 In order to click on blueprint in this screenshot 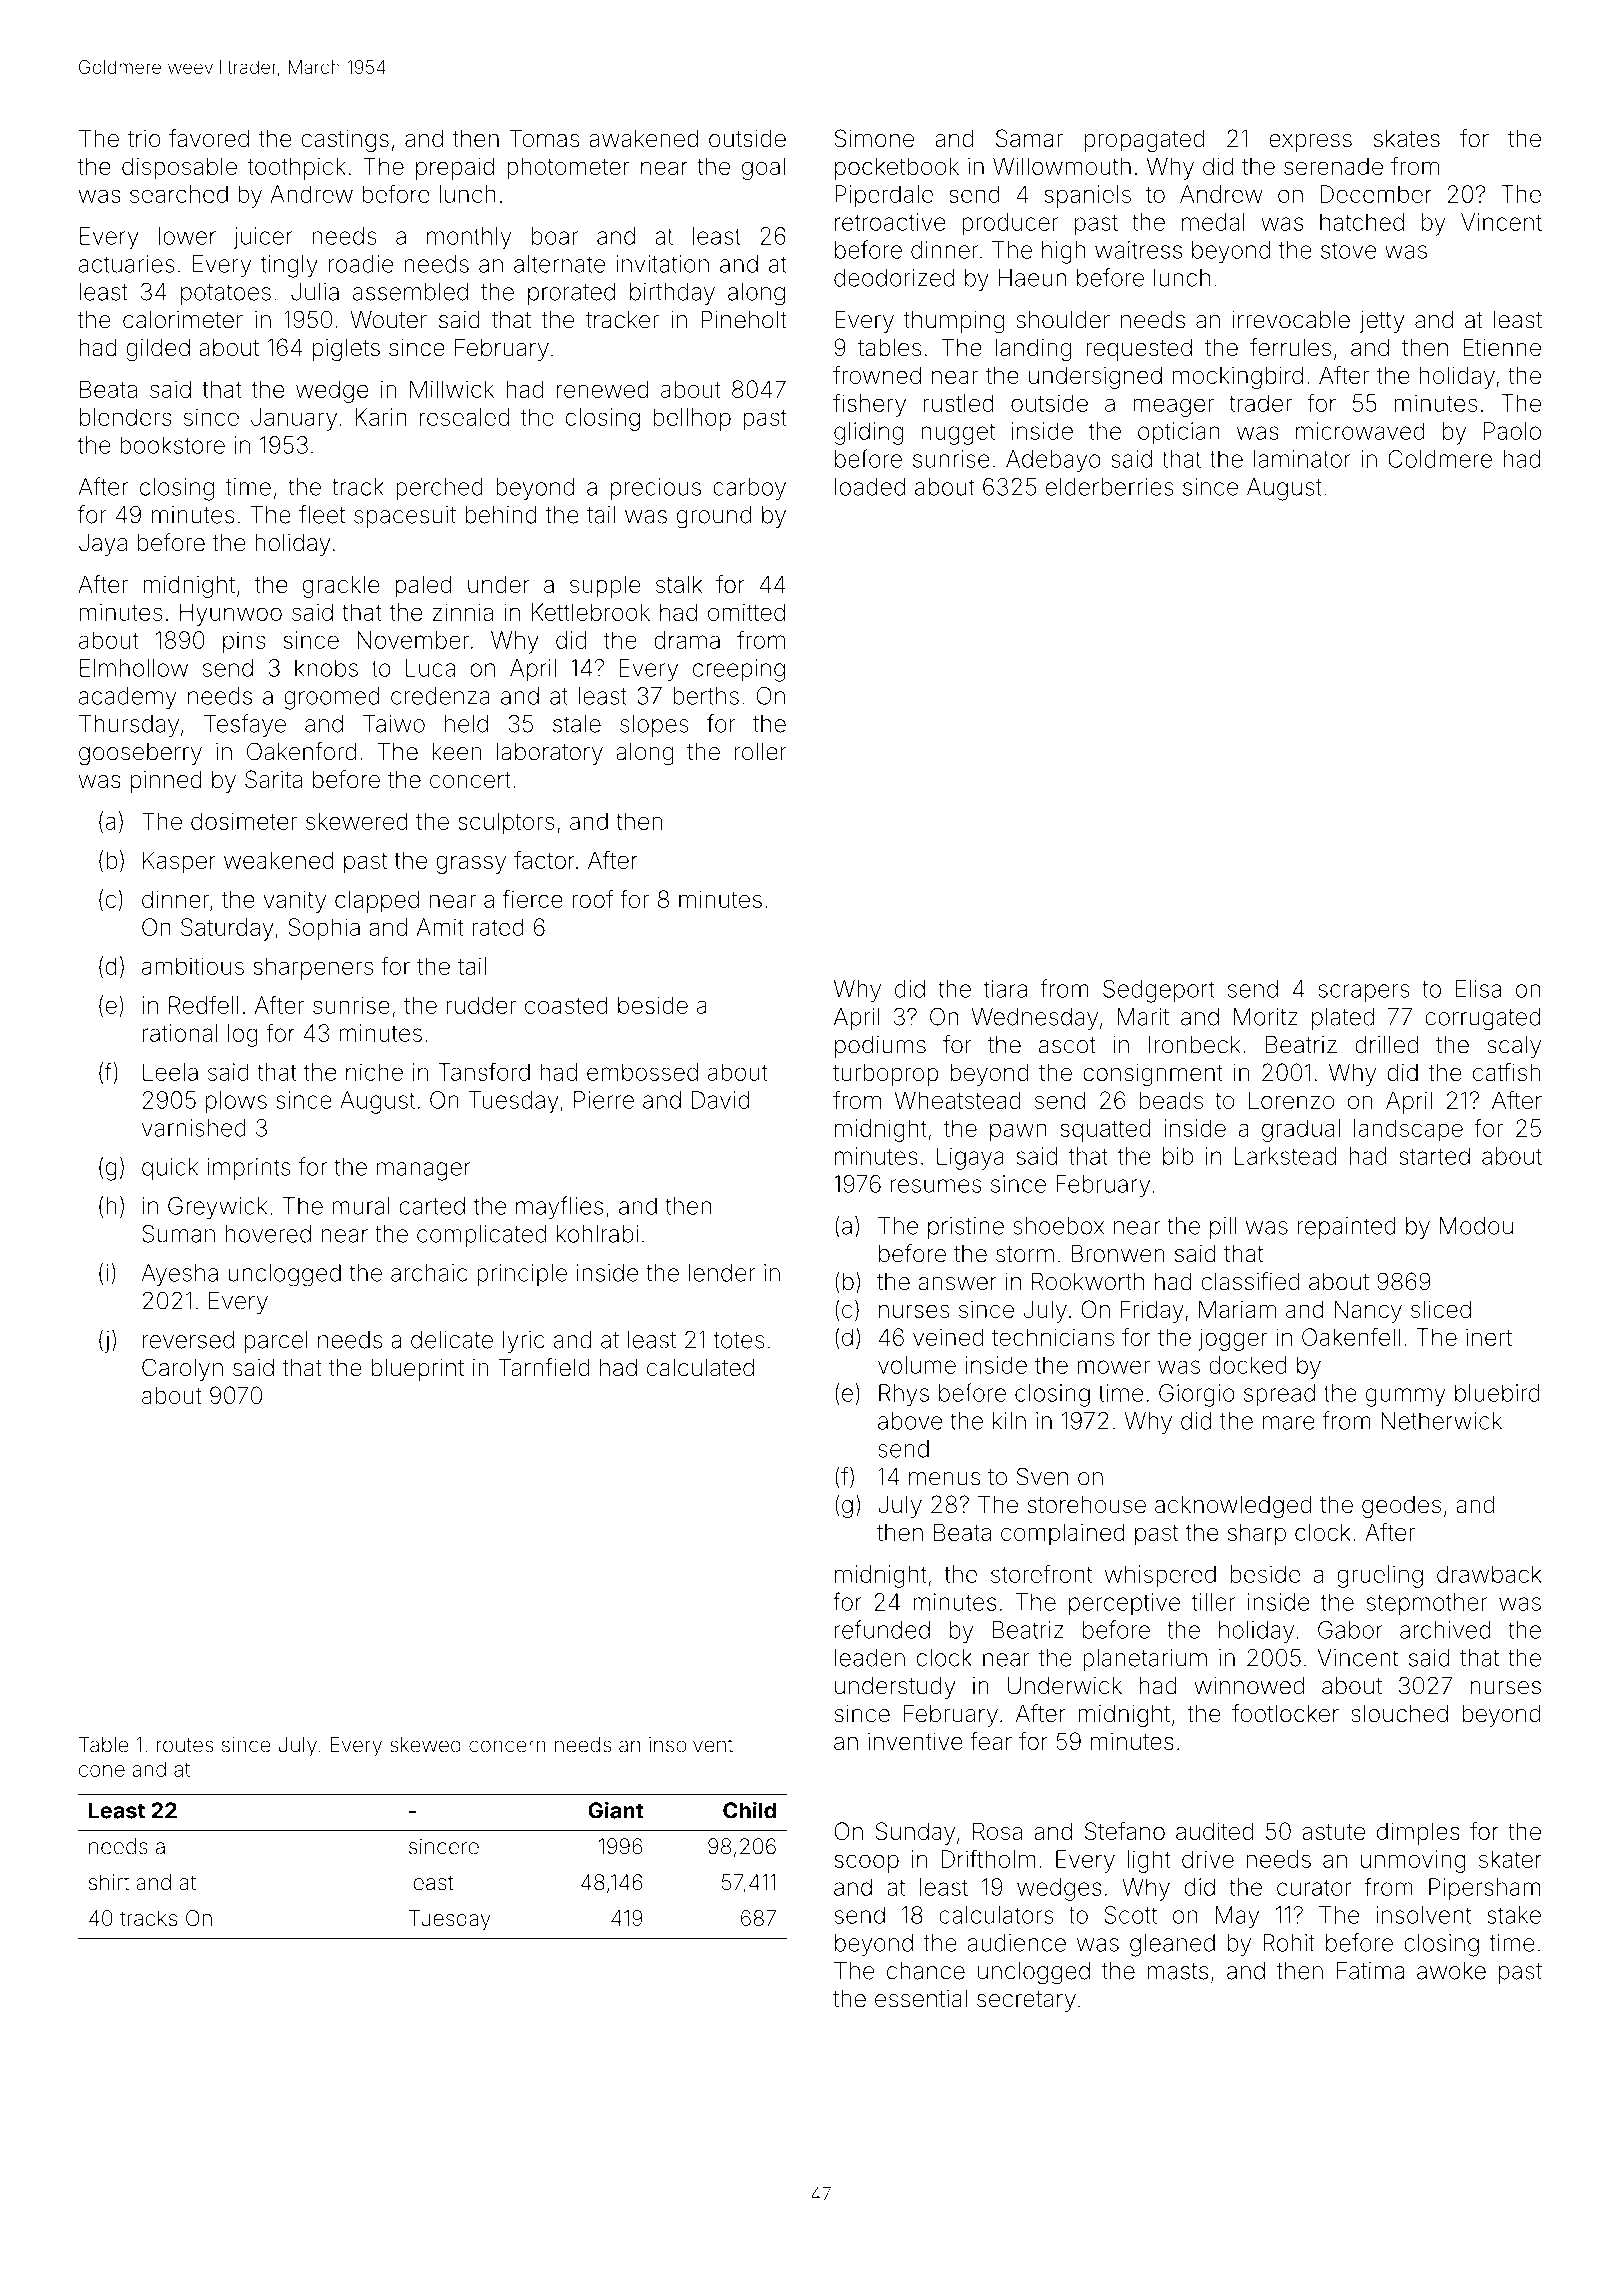, I will do `click(417, 1370)`.
